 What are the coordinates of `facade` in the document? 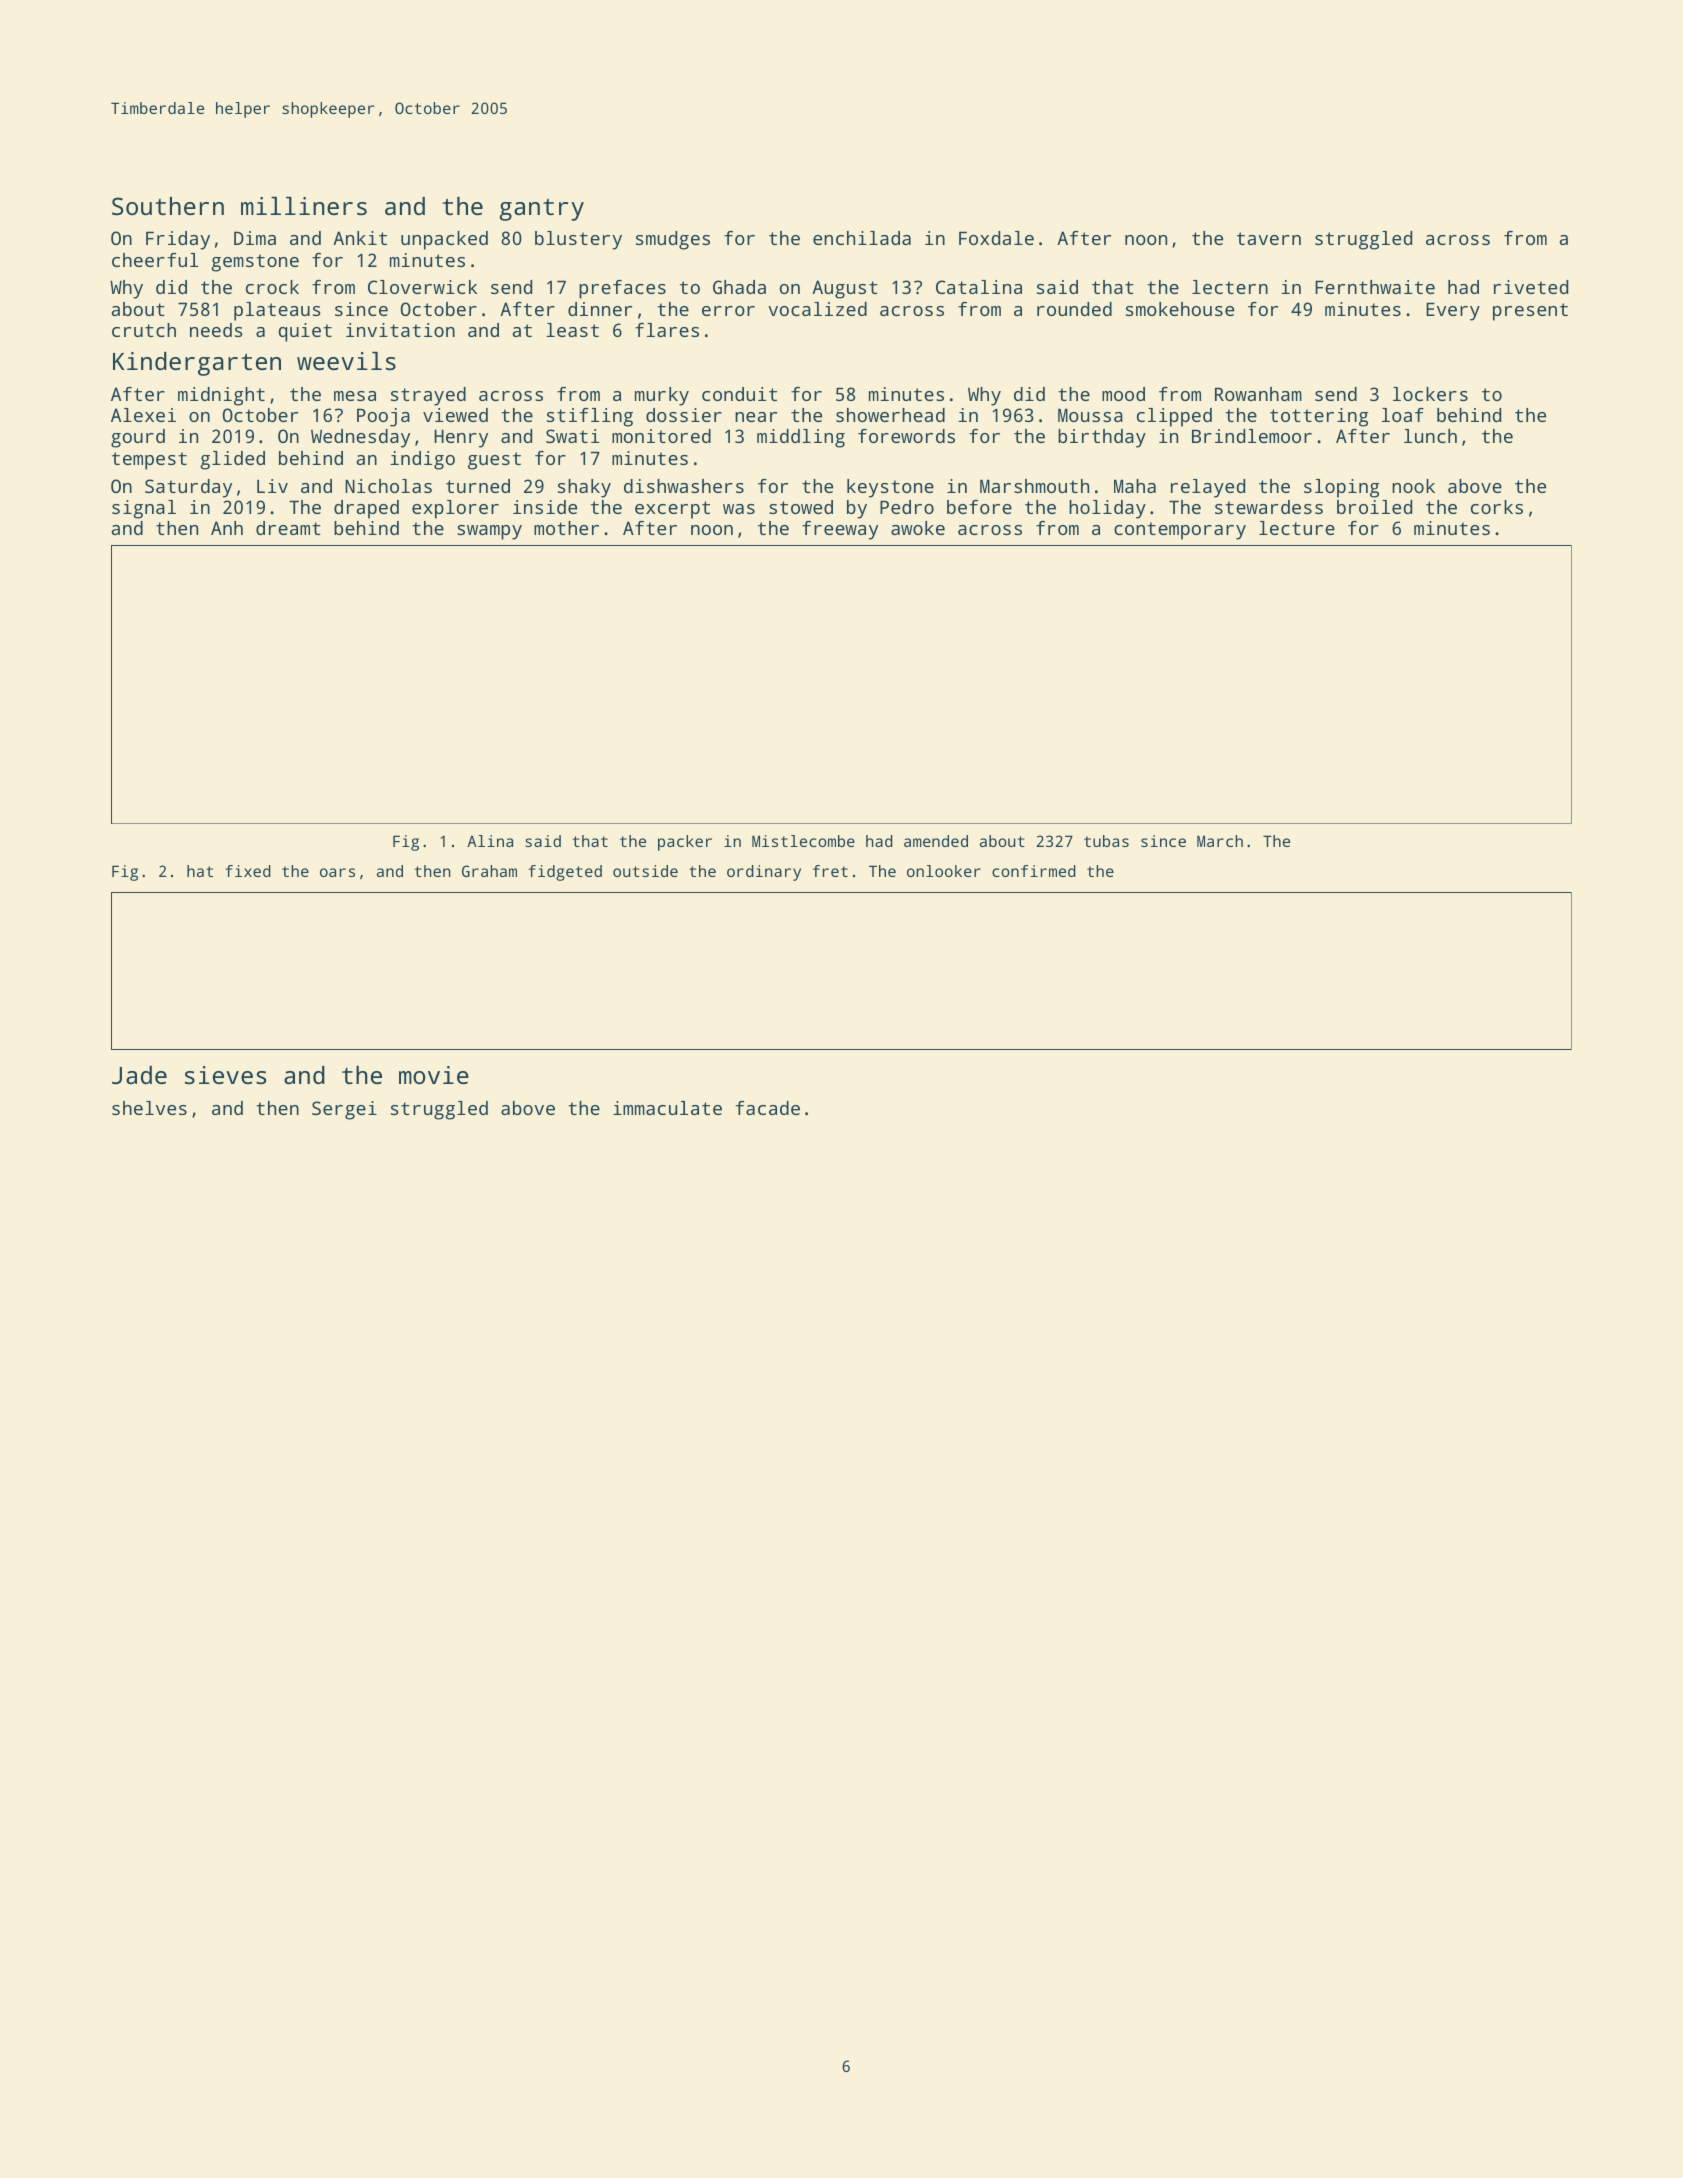 It's located at (768, 1108).
